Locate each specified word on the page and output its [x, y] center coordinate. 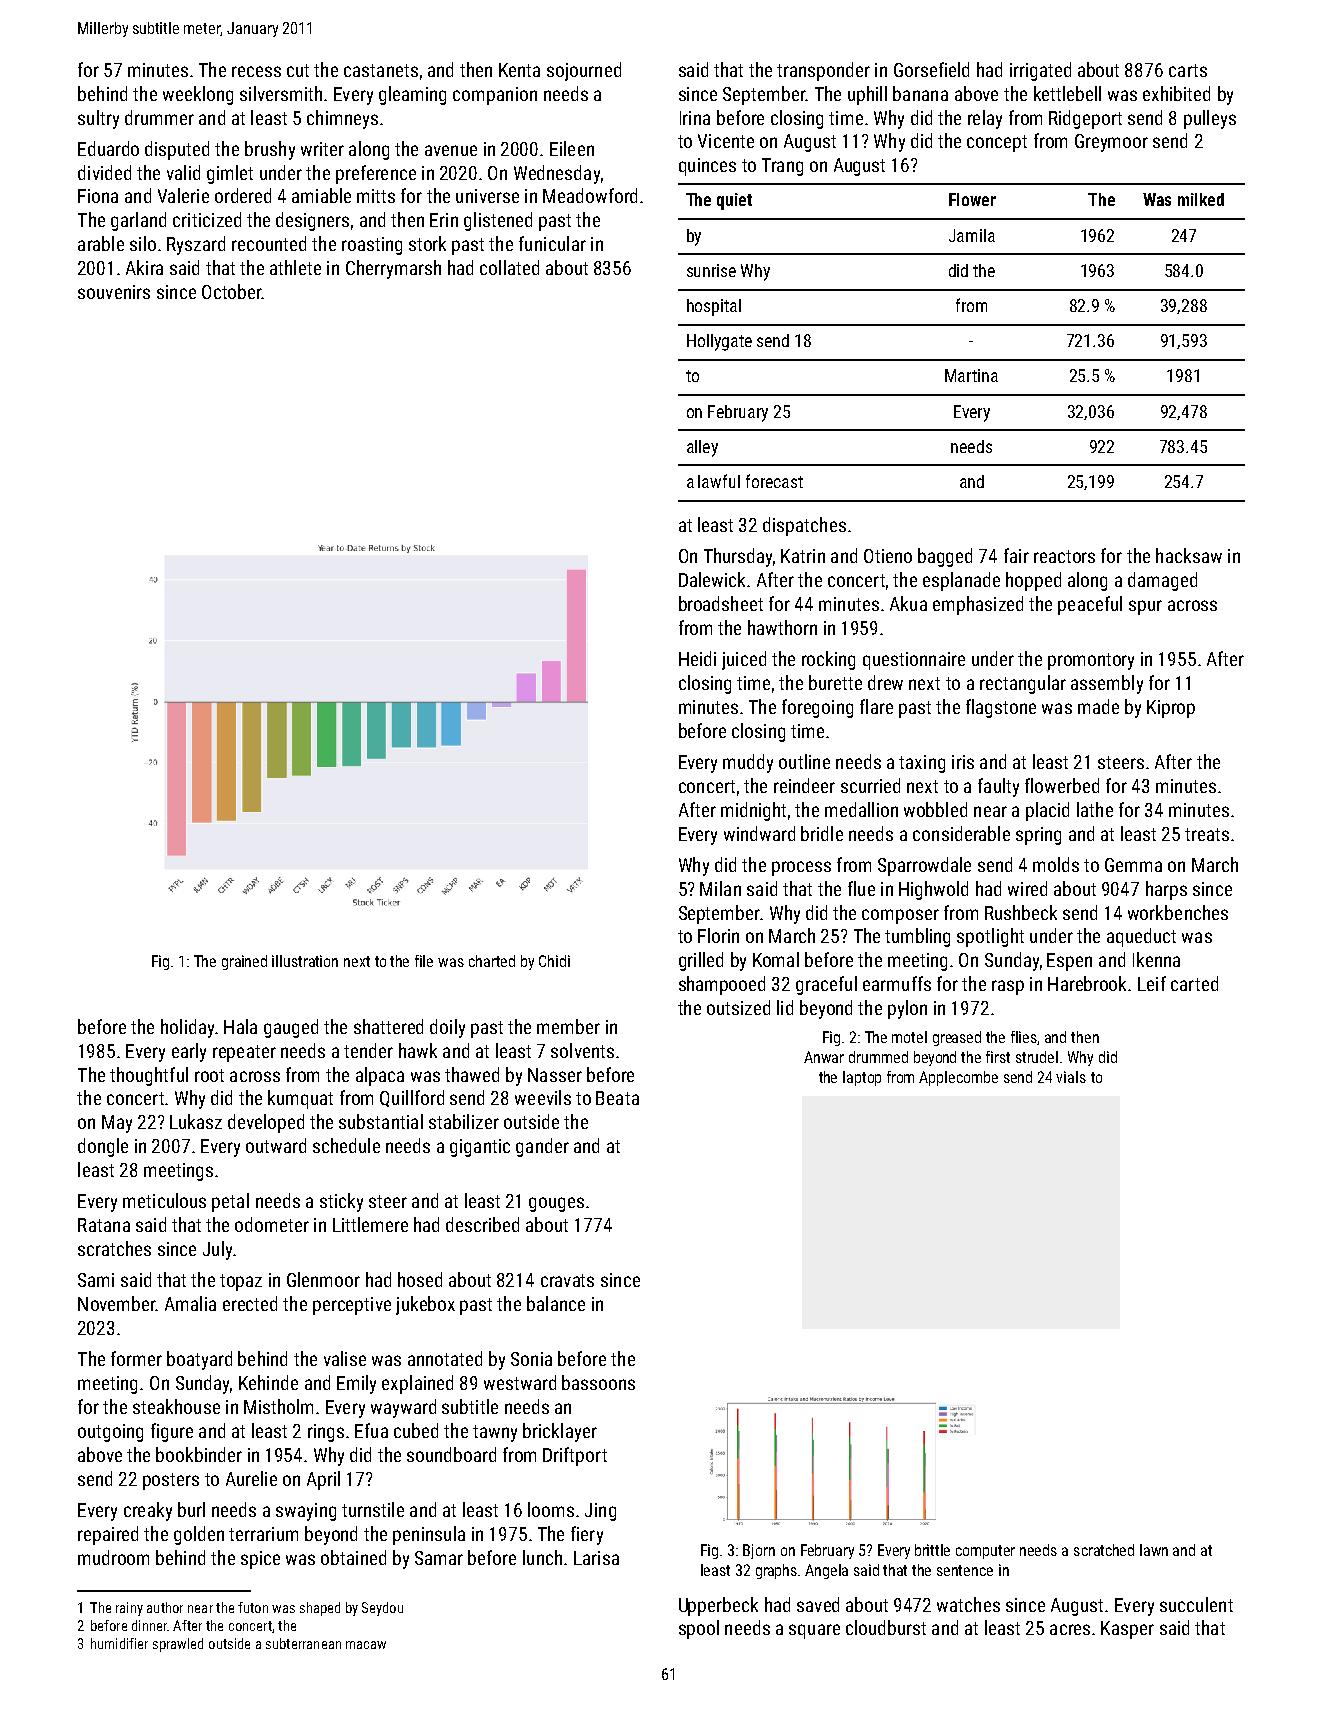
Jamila [972, 235]
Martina [971, 375]
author [165, 1607]
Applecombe [958, 1078]
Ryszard [196, 245]
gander [542, 1147]
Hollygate [719, 342]
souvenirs [114, 292]
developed [266, 1123]
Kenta [519, 70]
